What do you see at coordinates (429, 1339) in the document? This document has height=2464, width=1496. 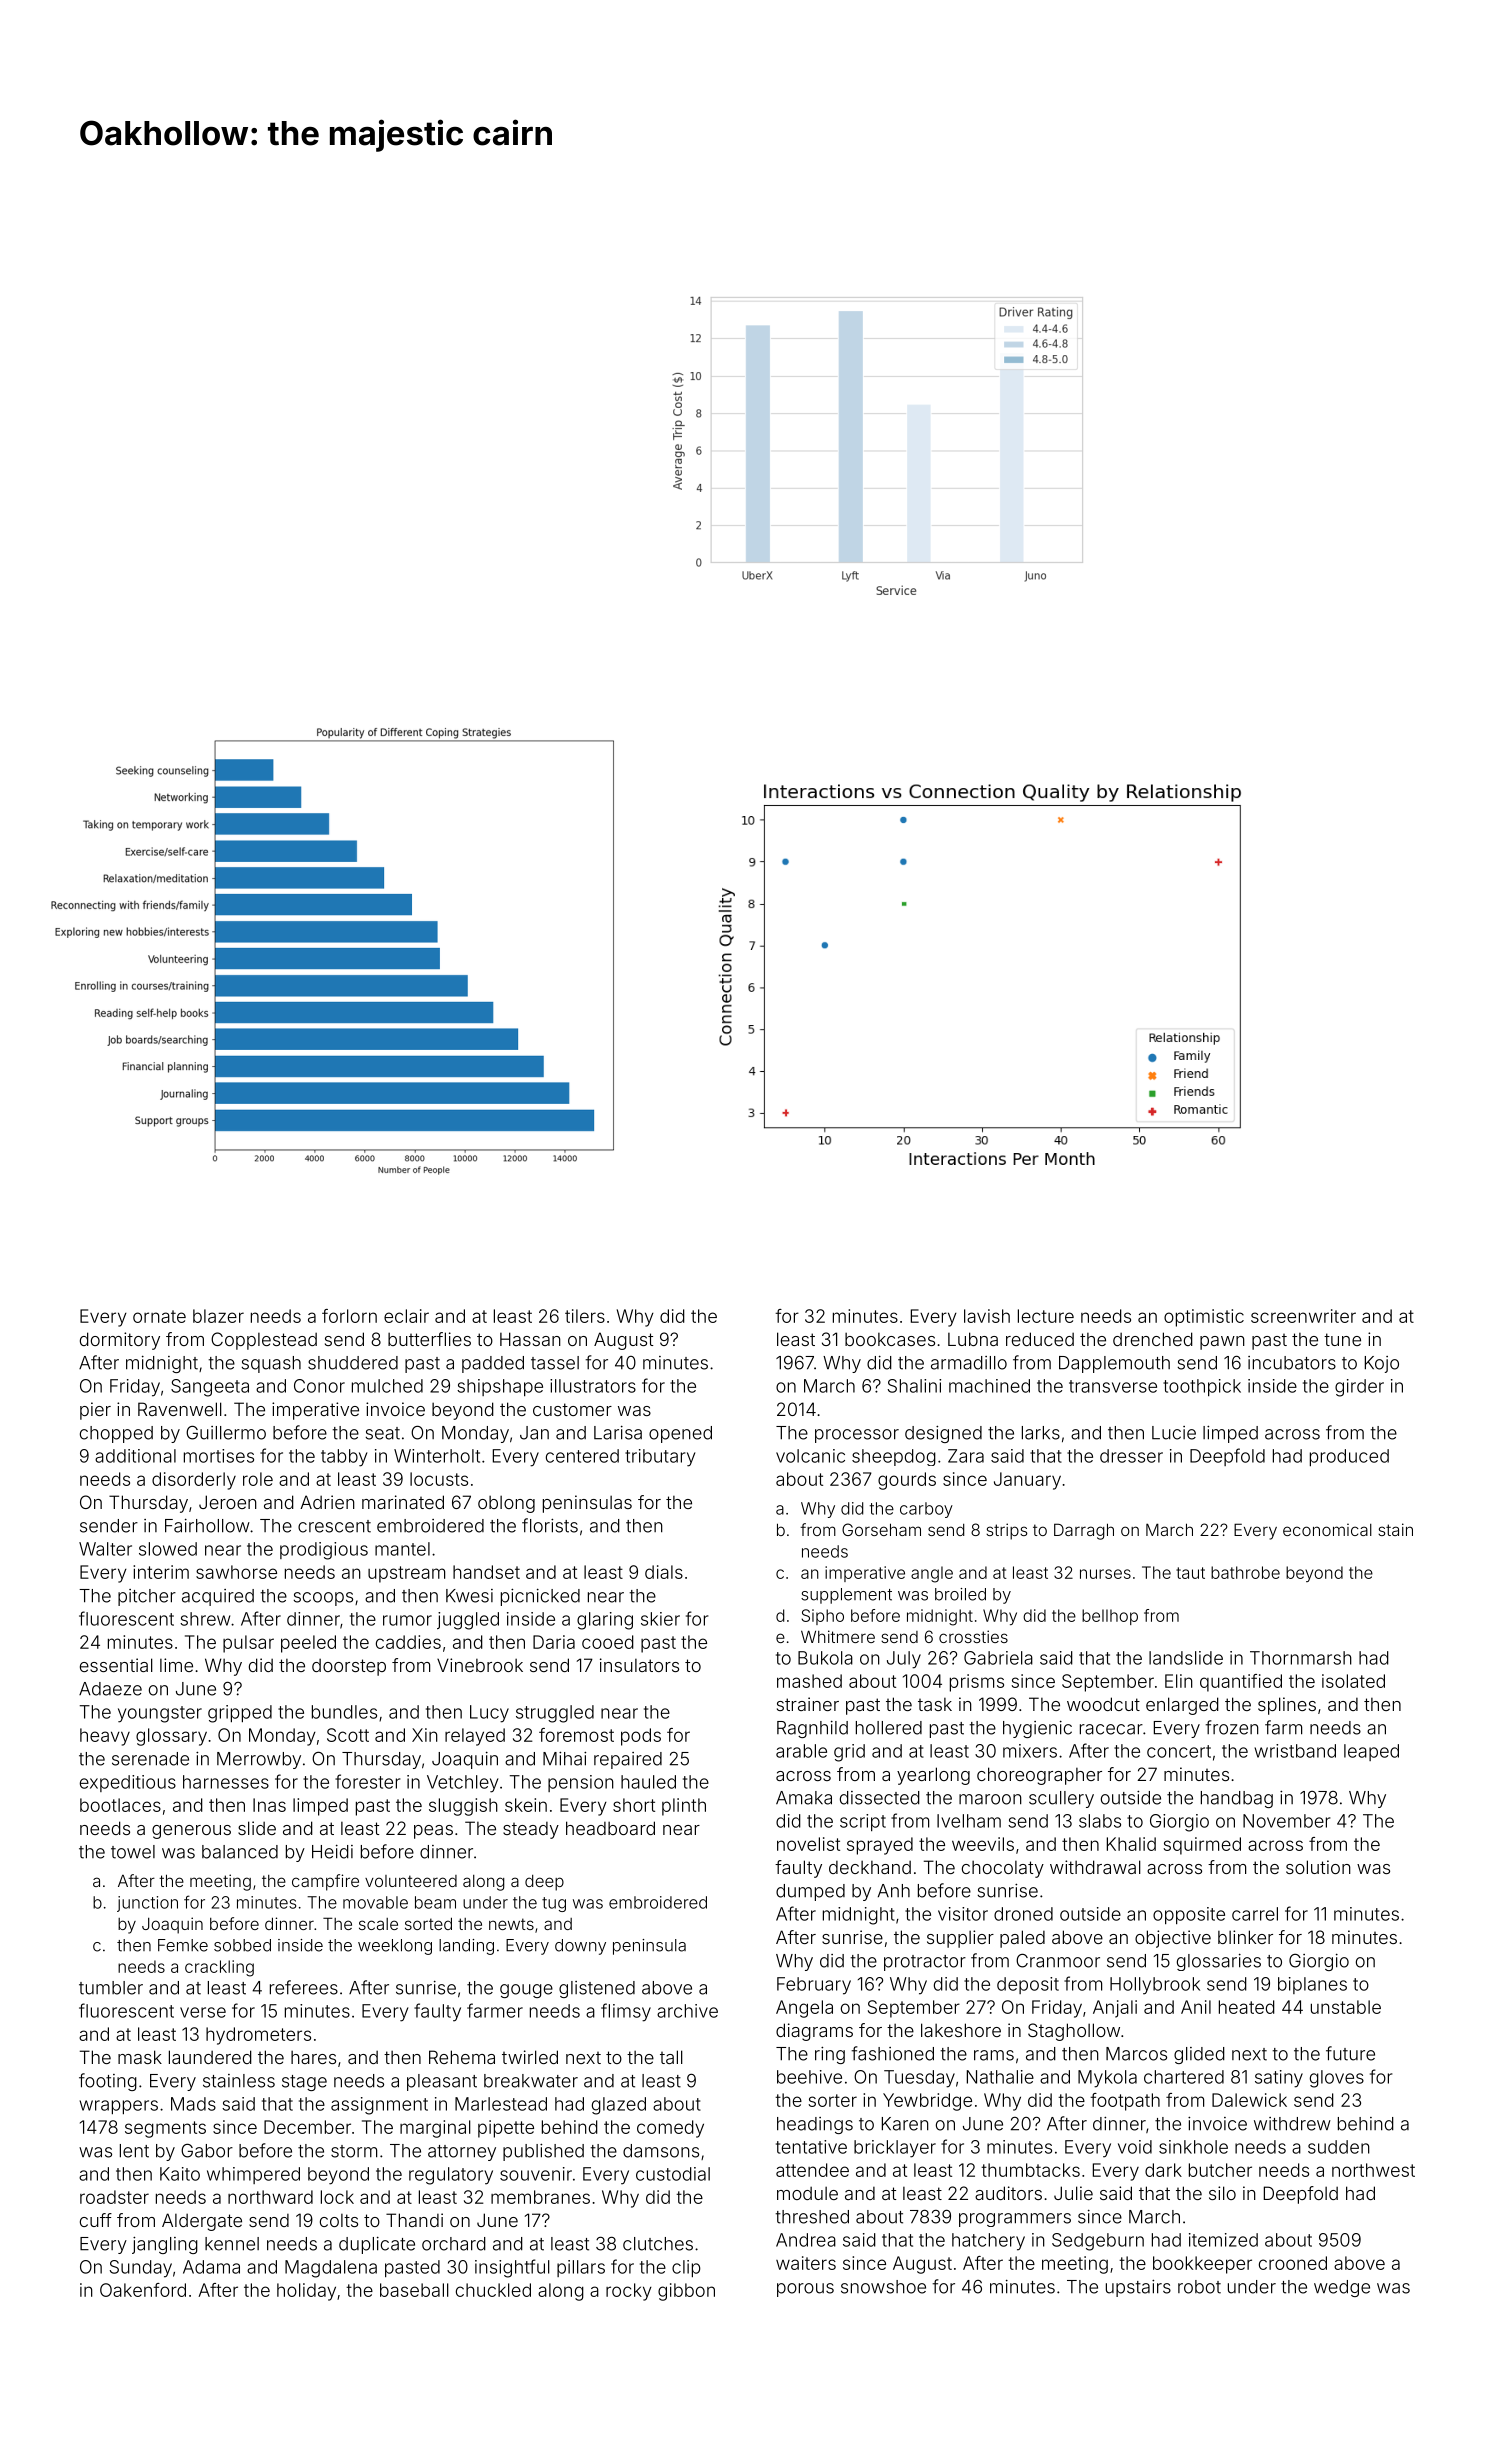 I see `butterflies` at bounding box center [429, 1339].
